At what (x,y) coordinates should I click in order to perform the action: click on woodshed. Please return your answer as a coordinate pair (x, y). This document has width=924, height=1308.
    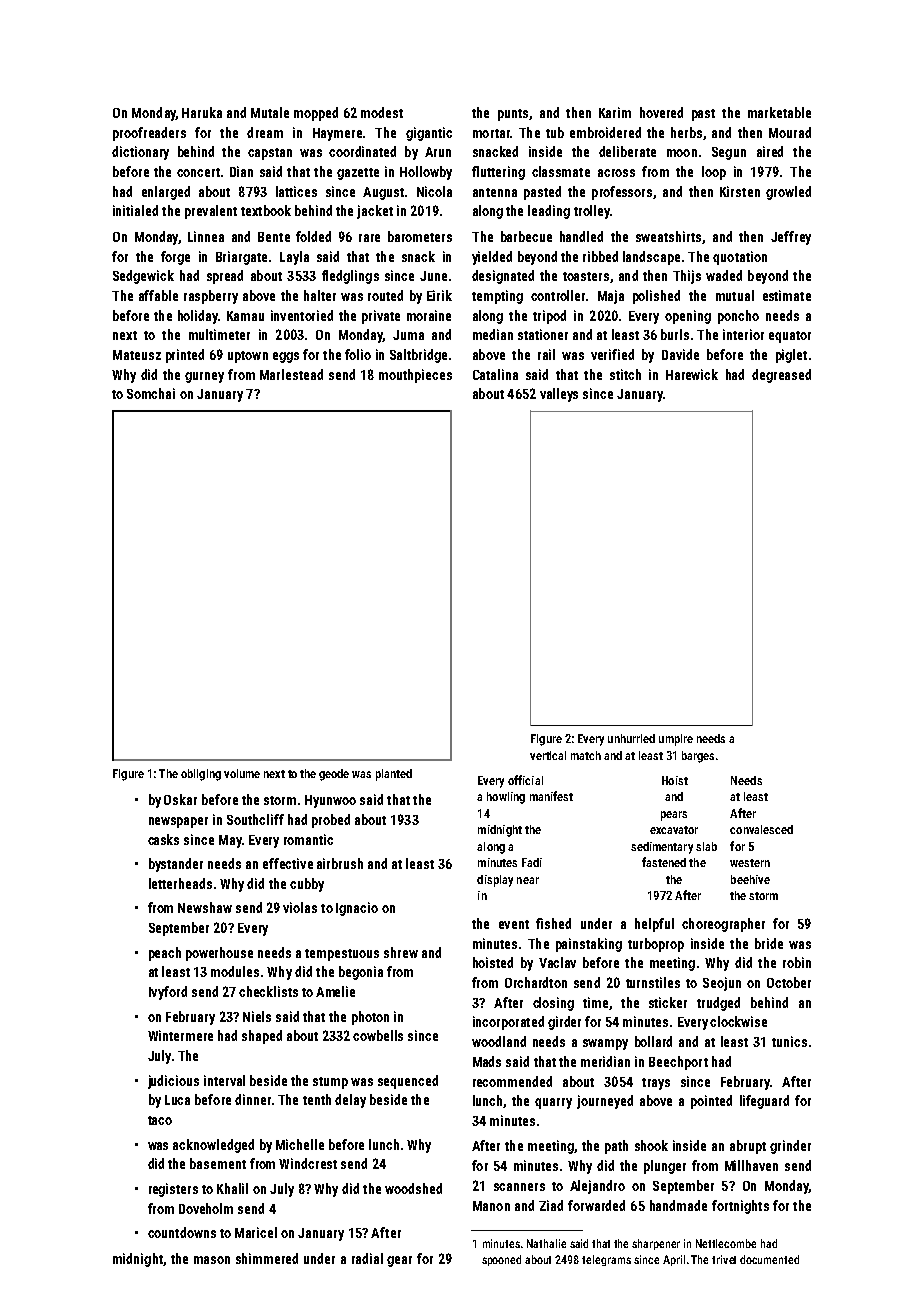
    Looking at the image, I should click on (413, 1188).
